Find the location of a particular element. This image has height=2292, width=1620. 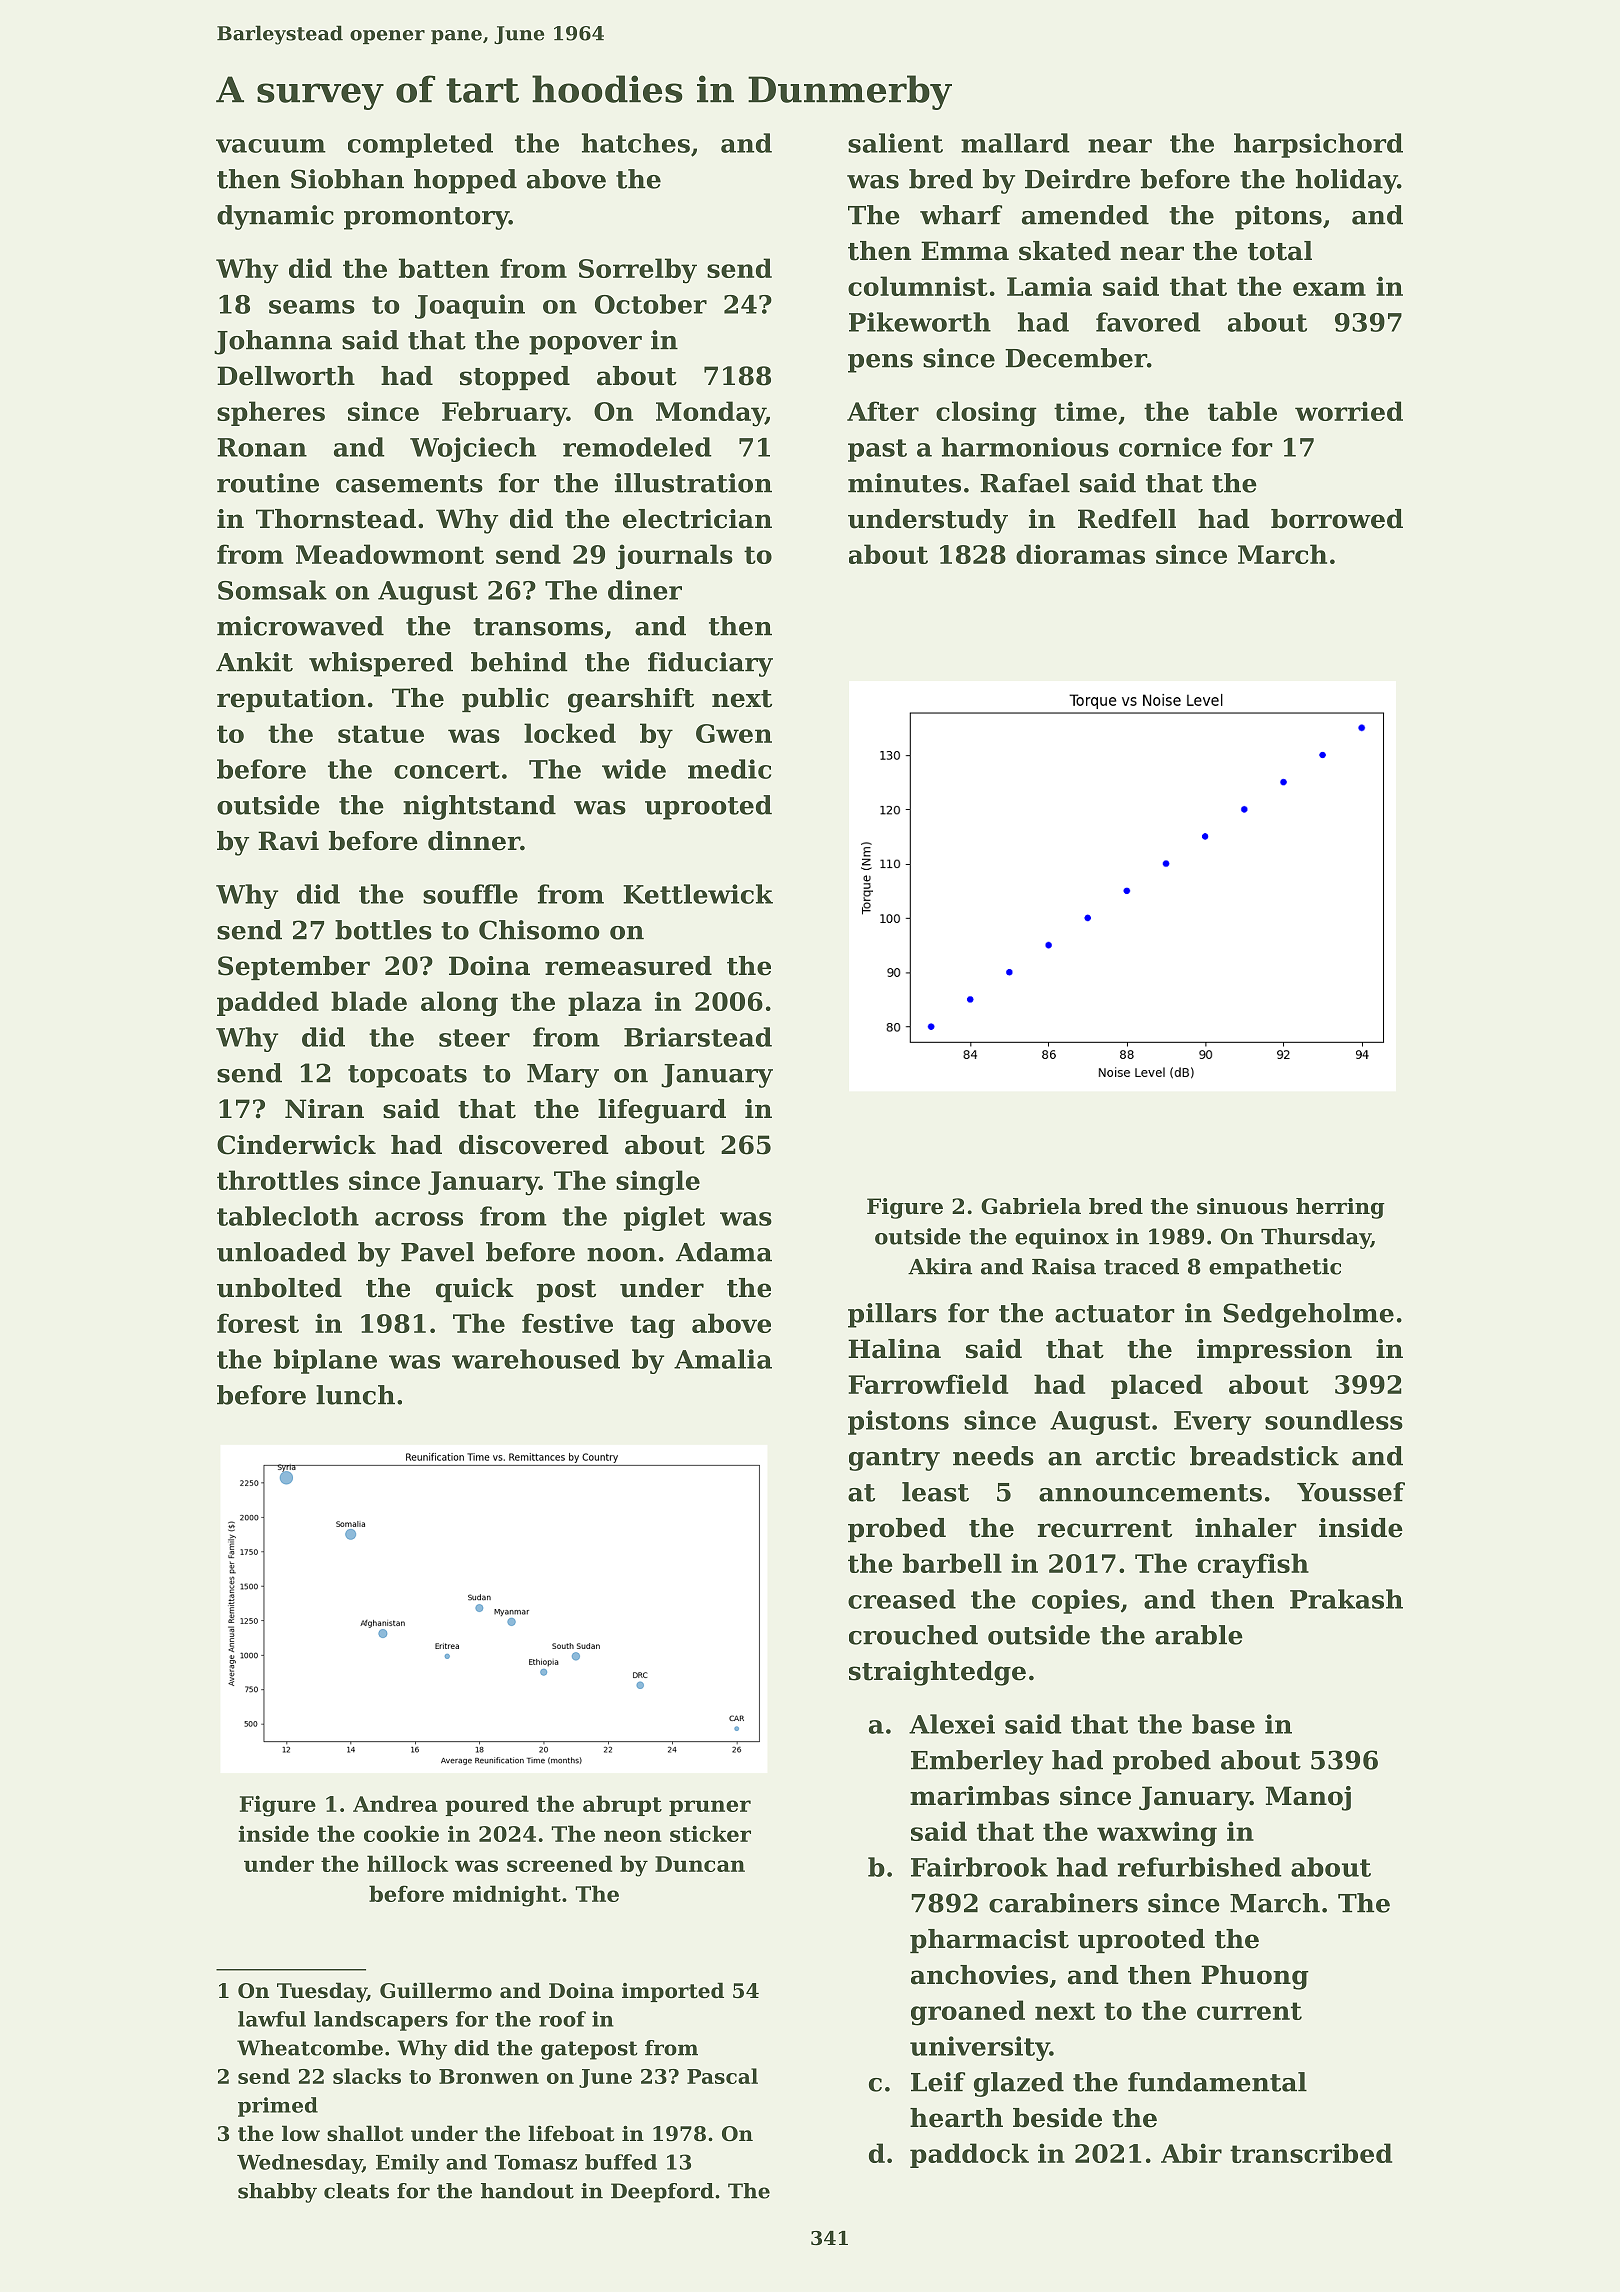

Andrea is located at coordinates (395, 1803).
